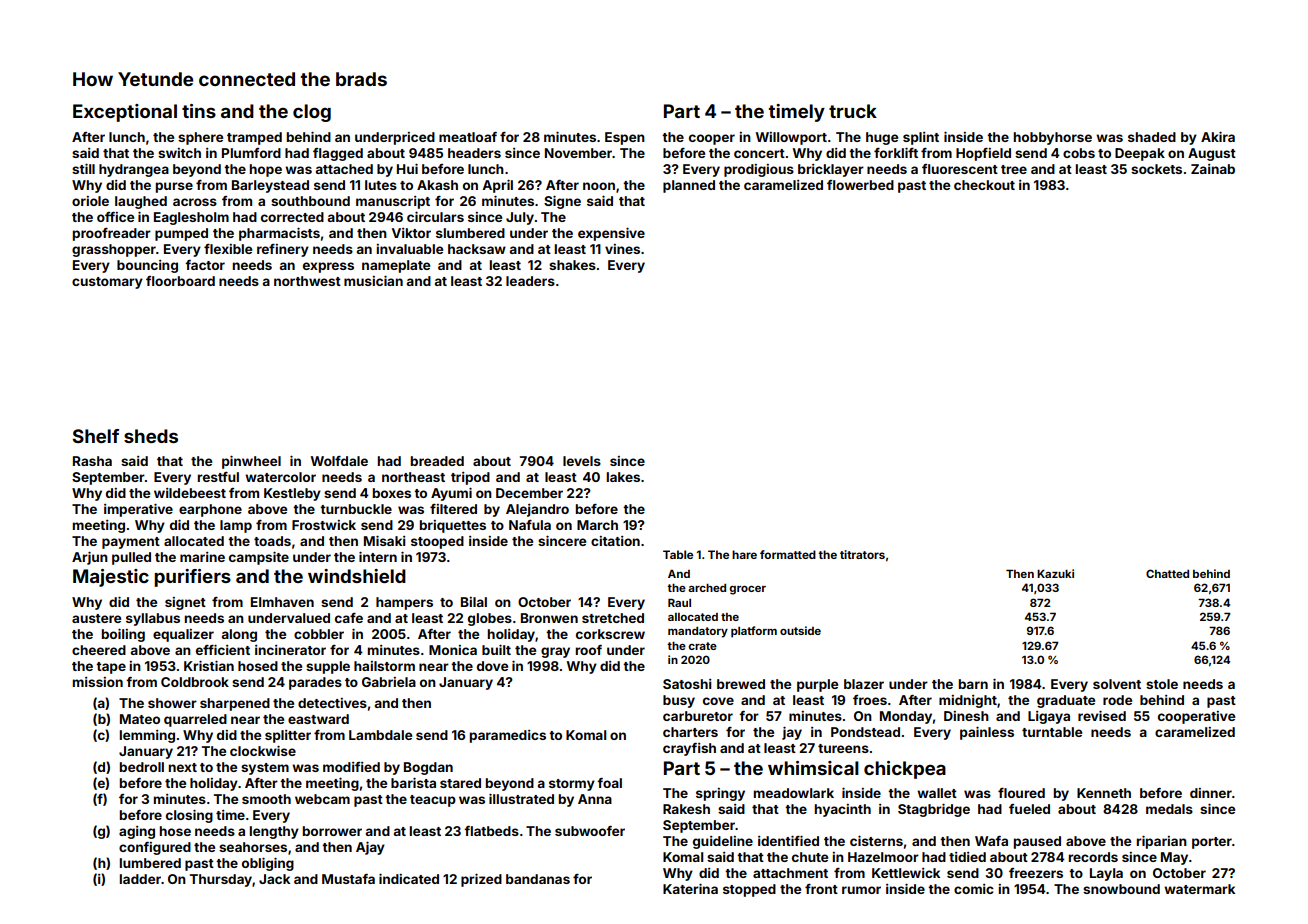  Describe the element at coordinates (1213, 169) in the screenshot. I see `Zainab` at that location.
